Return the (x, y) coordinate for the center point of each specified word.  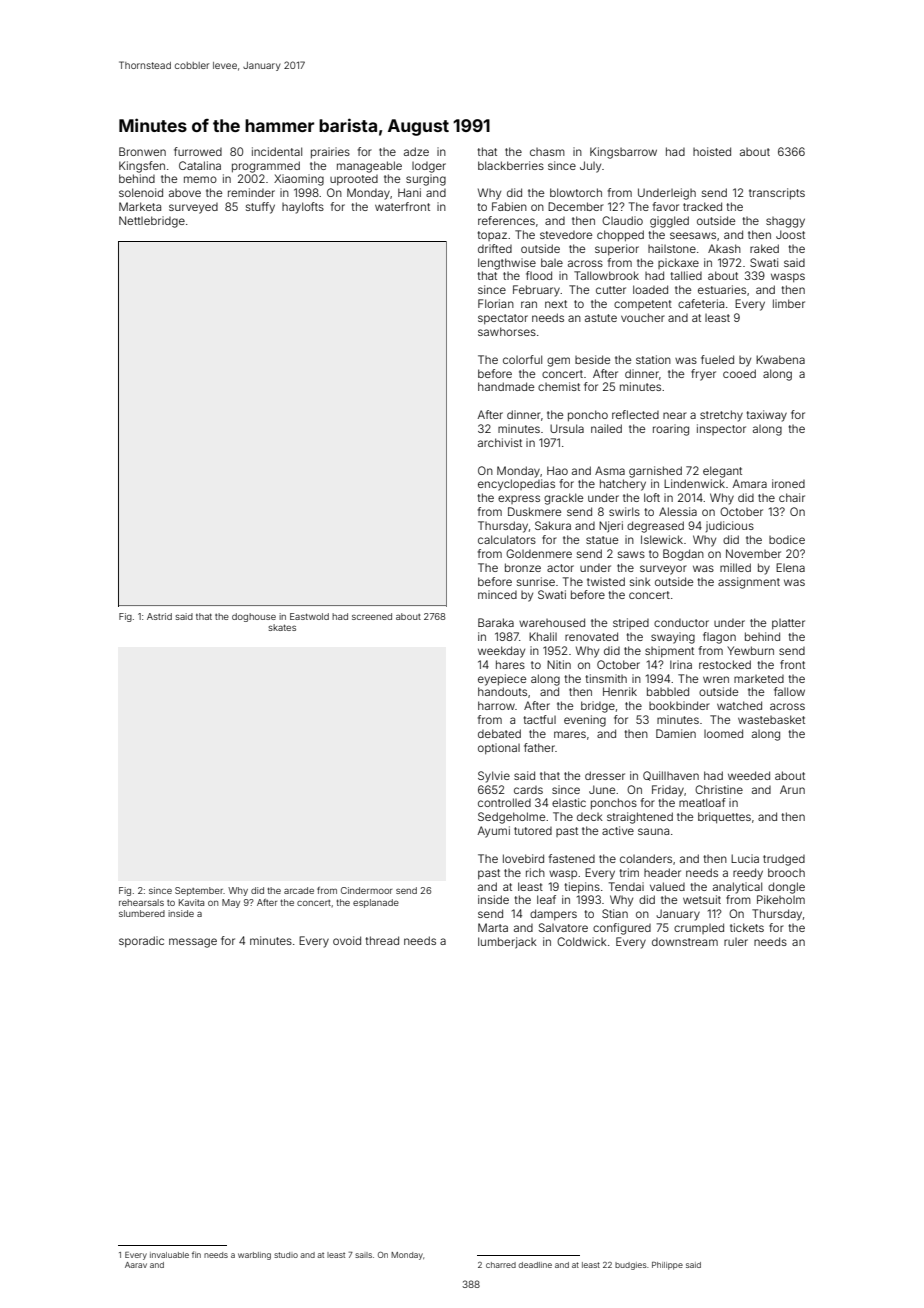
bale (552, 262)
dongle (786, 888)
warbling (254, 1256)
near (675, 415)
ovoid (347, 940)
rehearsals (141, 902)
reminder (251, 192)
